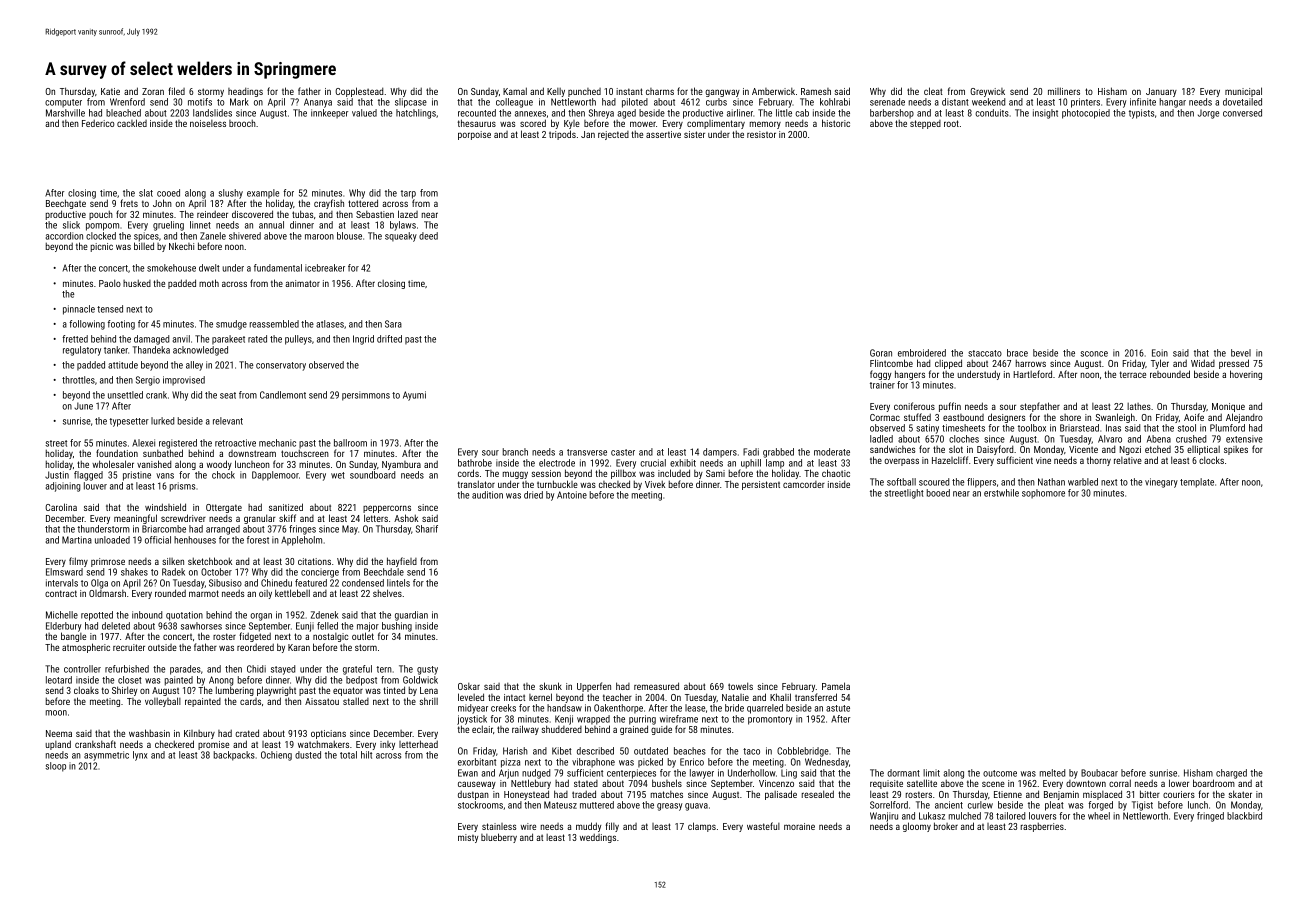  I want to click on bevel, so click(1241, 353).
